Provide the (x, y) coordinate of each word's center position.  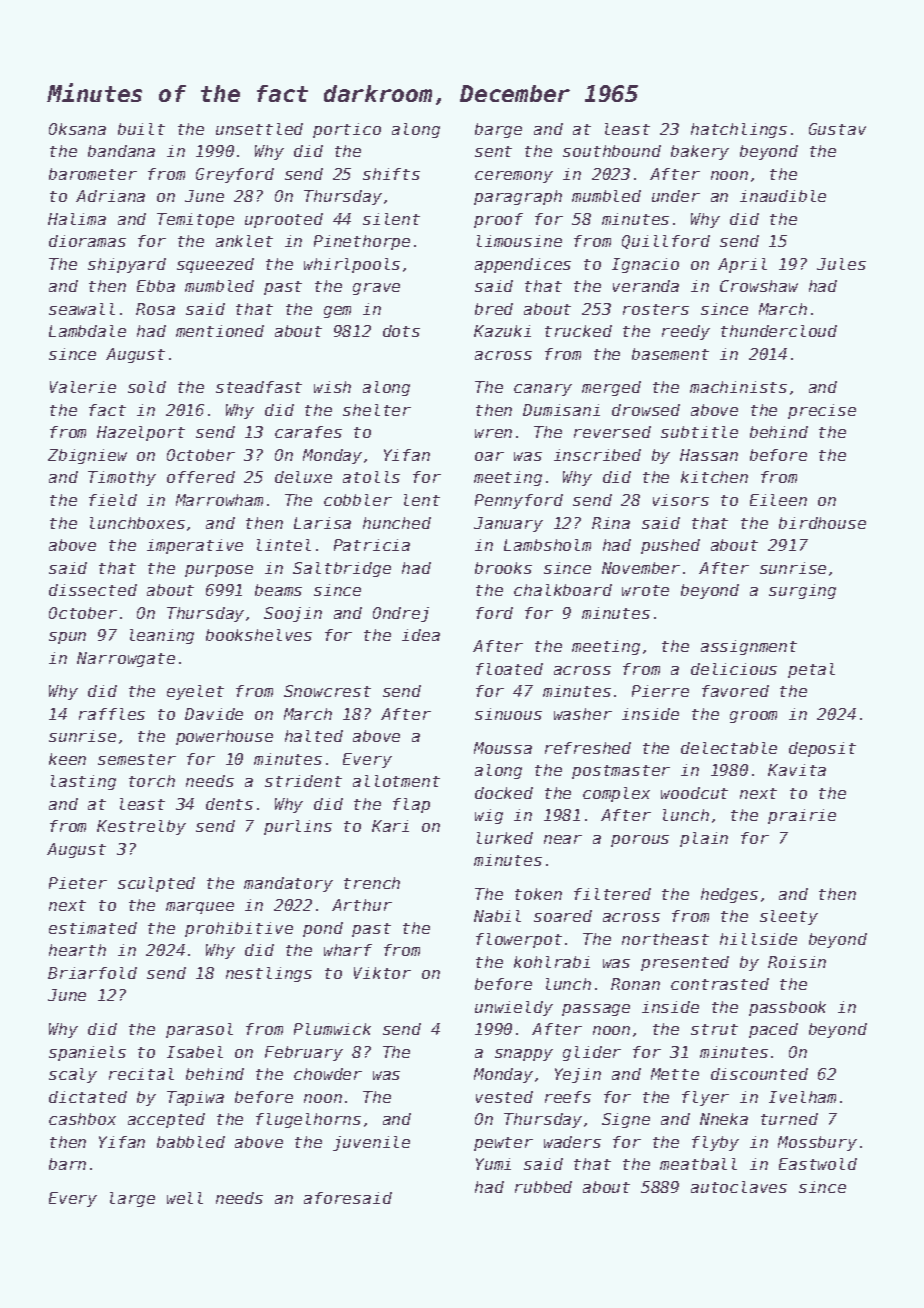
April (742, 265)
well (185, 1198)
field (113, 500)
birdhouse (822, 523)
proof (498, 220)
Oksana (77, 129)
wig (489, 816)
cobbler (358, 500)
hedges (729, 895)
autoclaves (739, 1187)
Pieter (78, 883)
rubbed (543, 1187)
